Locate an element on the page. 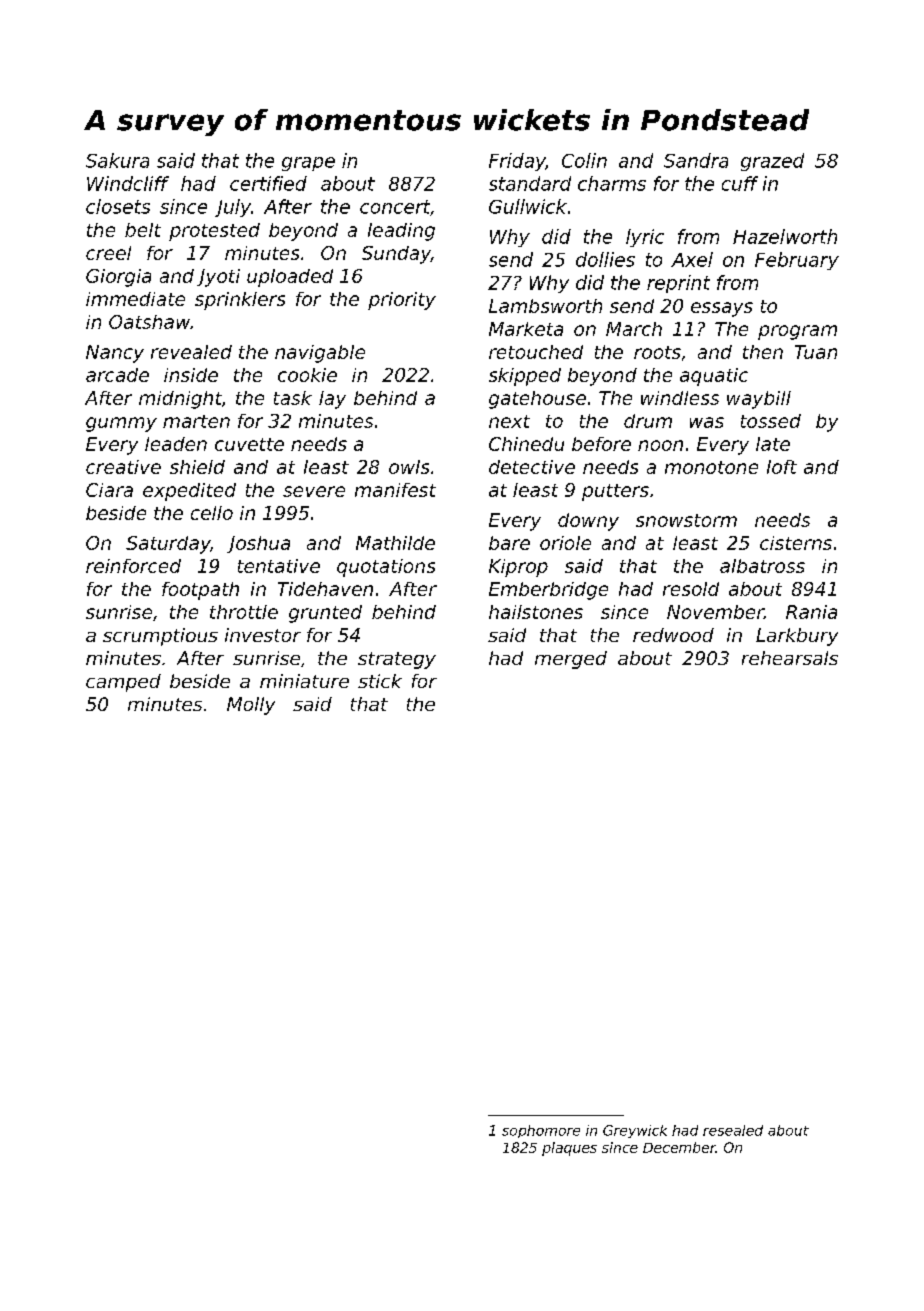  belt is located at coordinates (143, 230).
